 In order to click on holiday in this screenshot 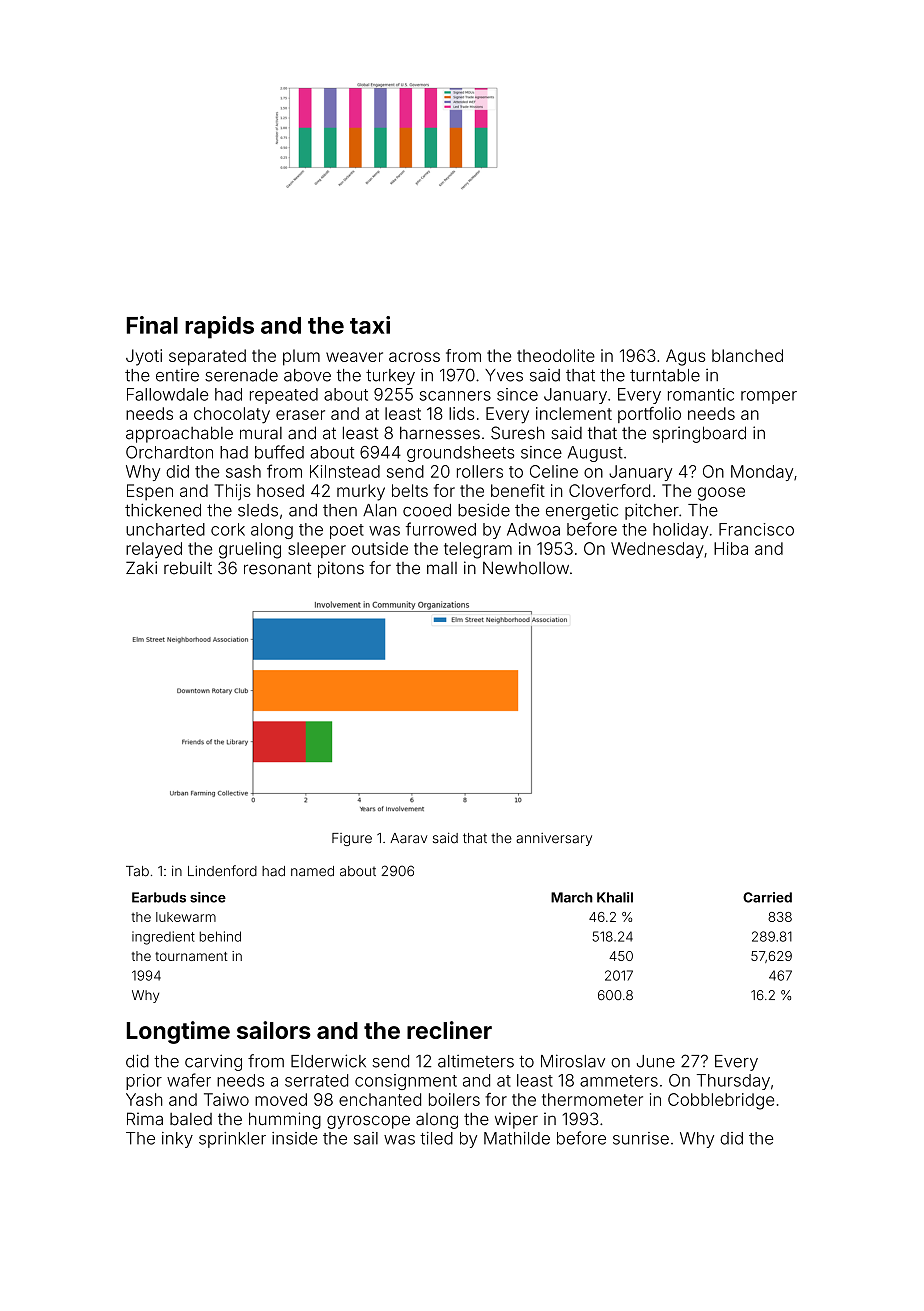, I will do `click(680, 531)`.
